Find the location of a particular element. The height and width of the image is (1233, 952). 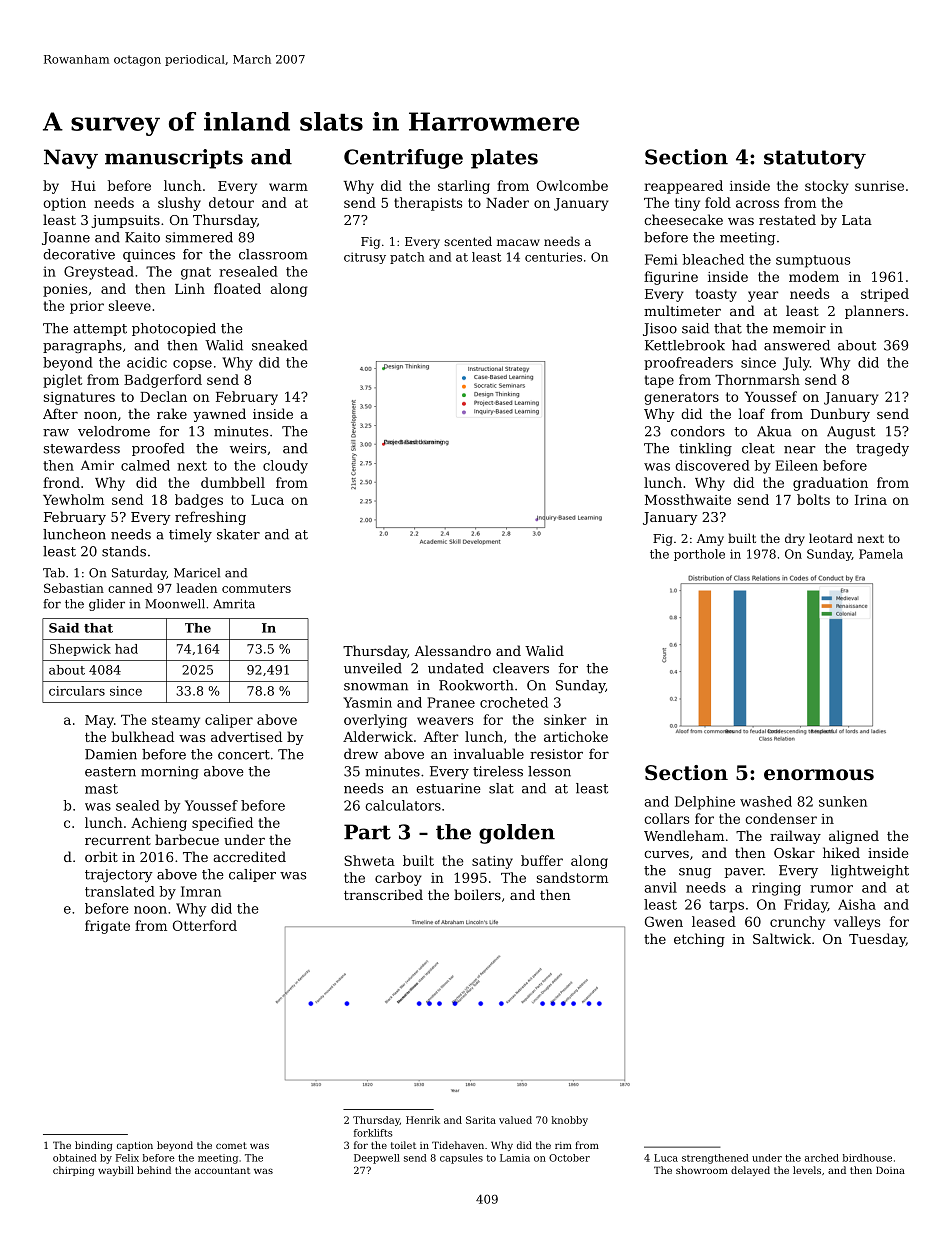

behind is located at coordinates (154, 1170).
